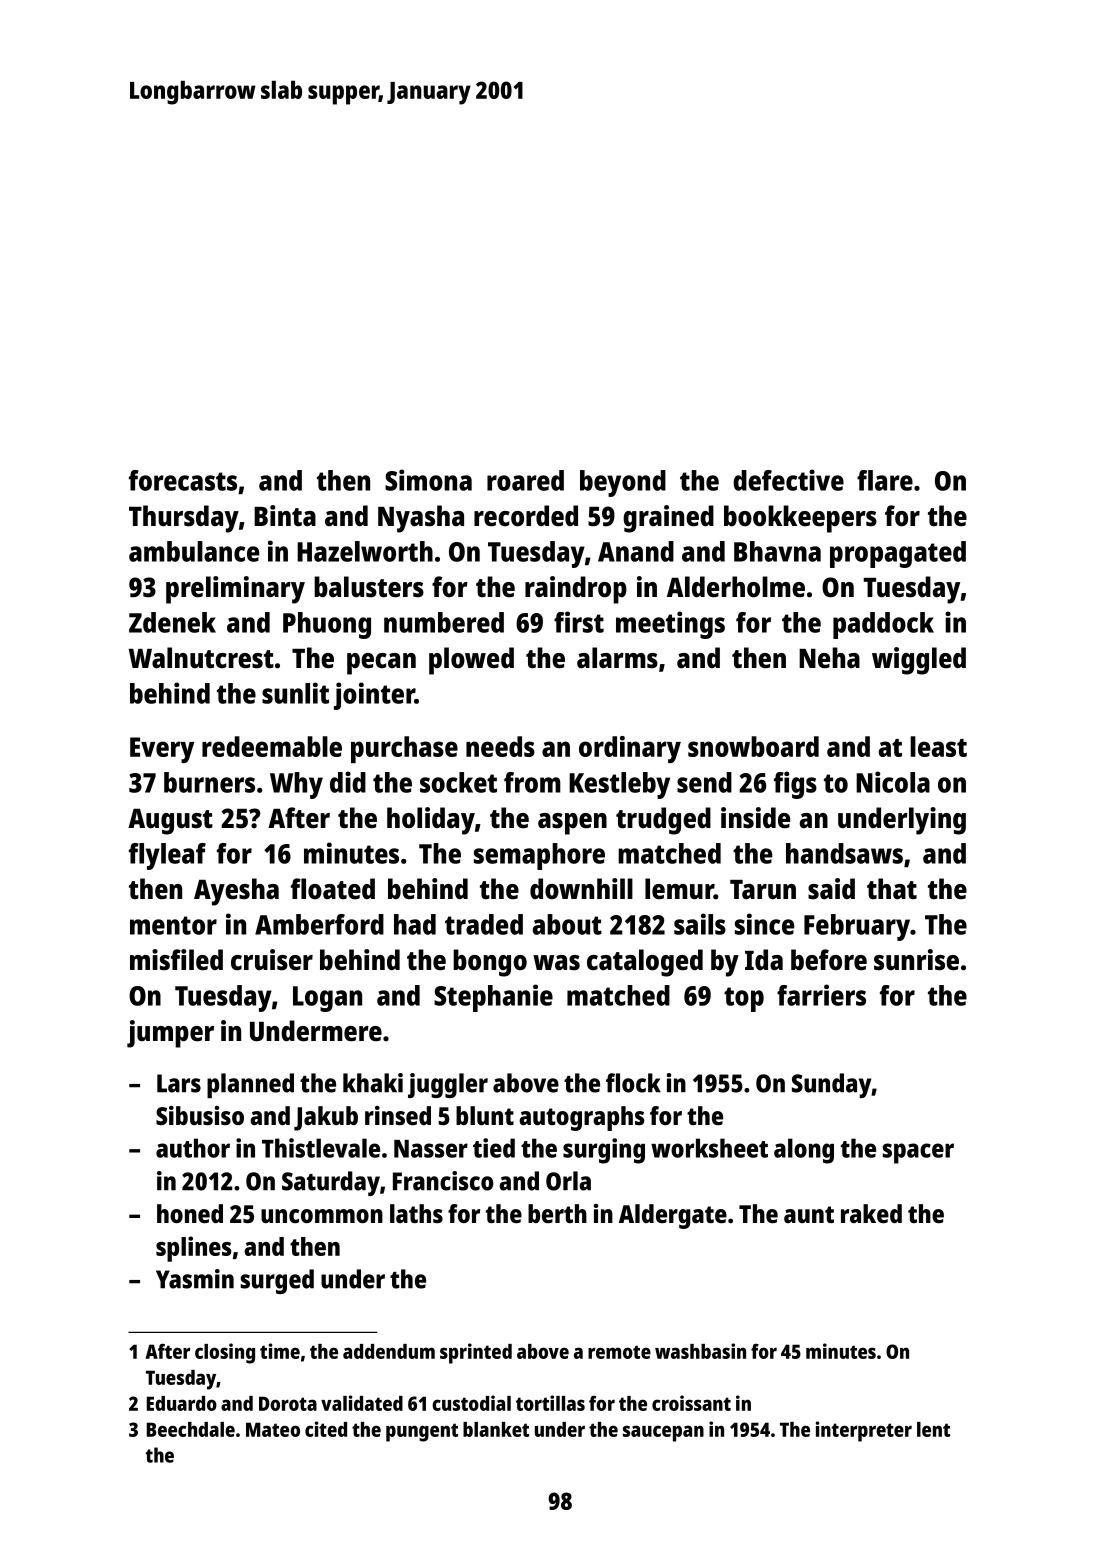 This screenshot has height=1557, width=1096. Describe the element at coordinates (422, 1432) in the screenshot. I see `pungent` at that location.
